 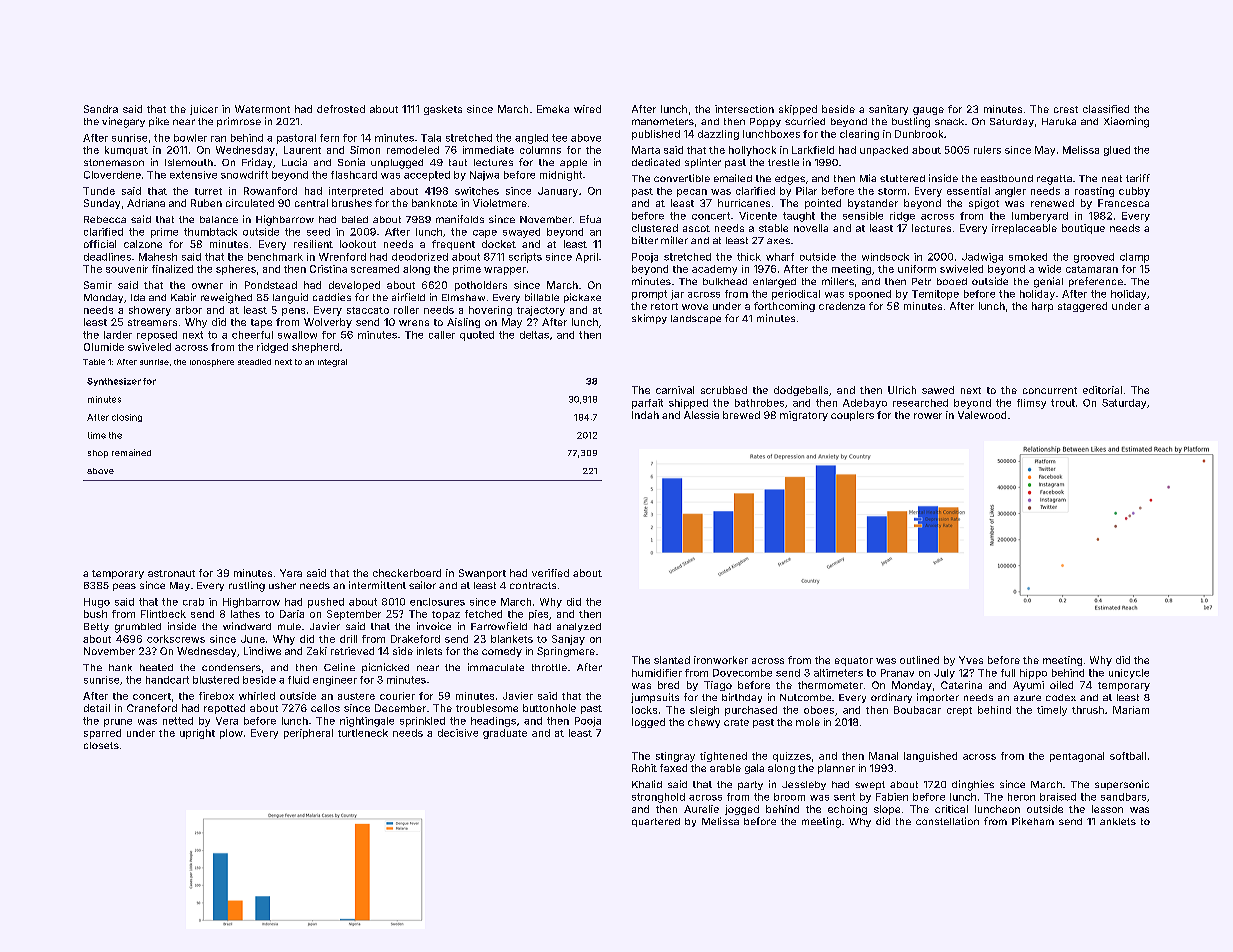 What do you see at coordinates (114, 162) in the screenshot?
I see `stonemason` at bounding box center [114, 162].
